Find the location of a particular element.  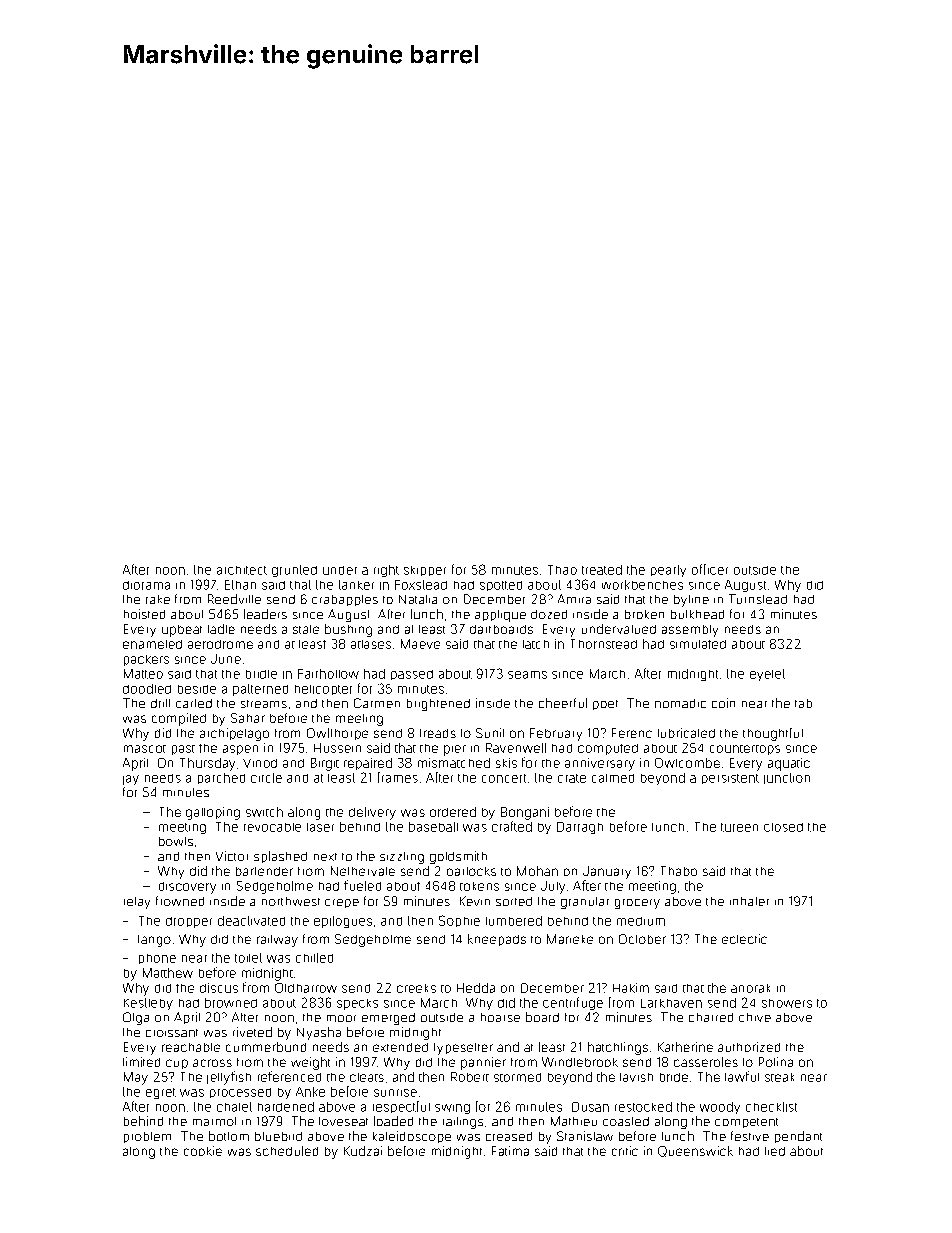

authorized is located at coordinates (749, 1047).
